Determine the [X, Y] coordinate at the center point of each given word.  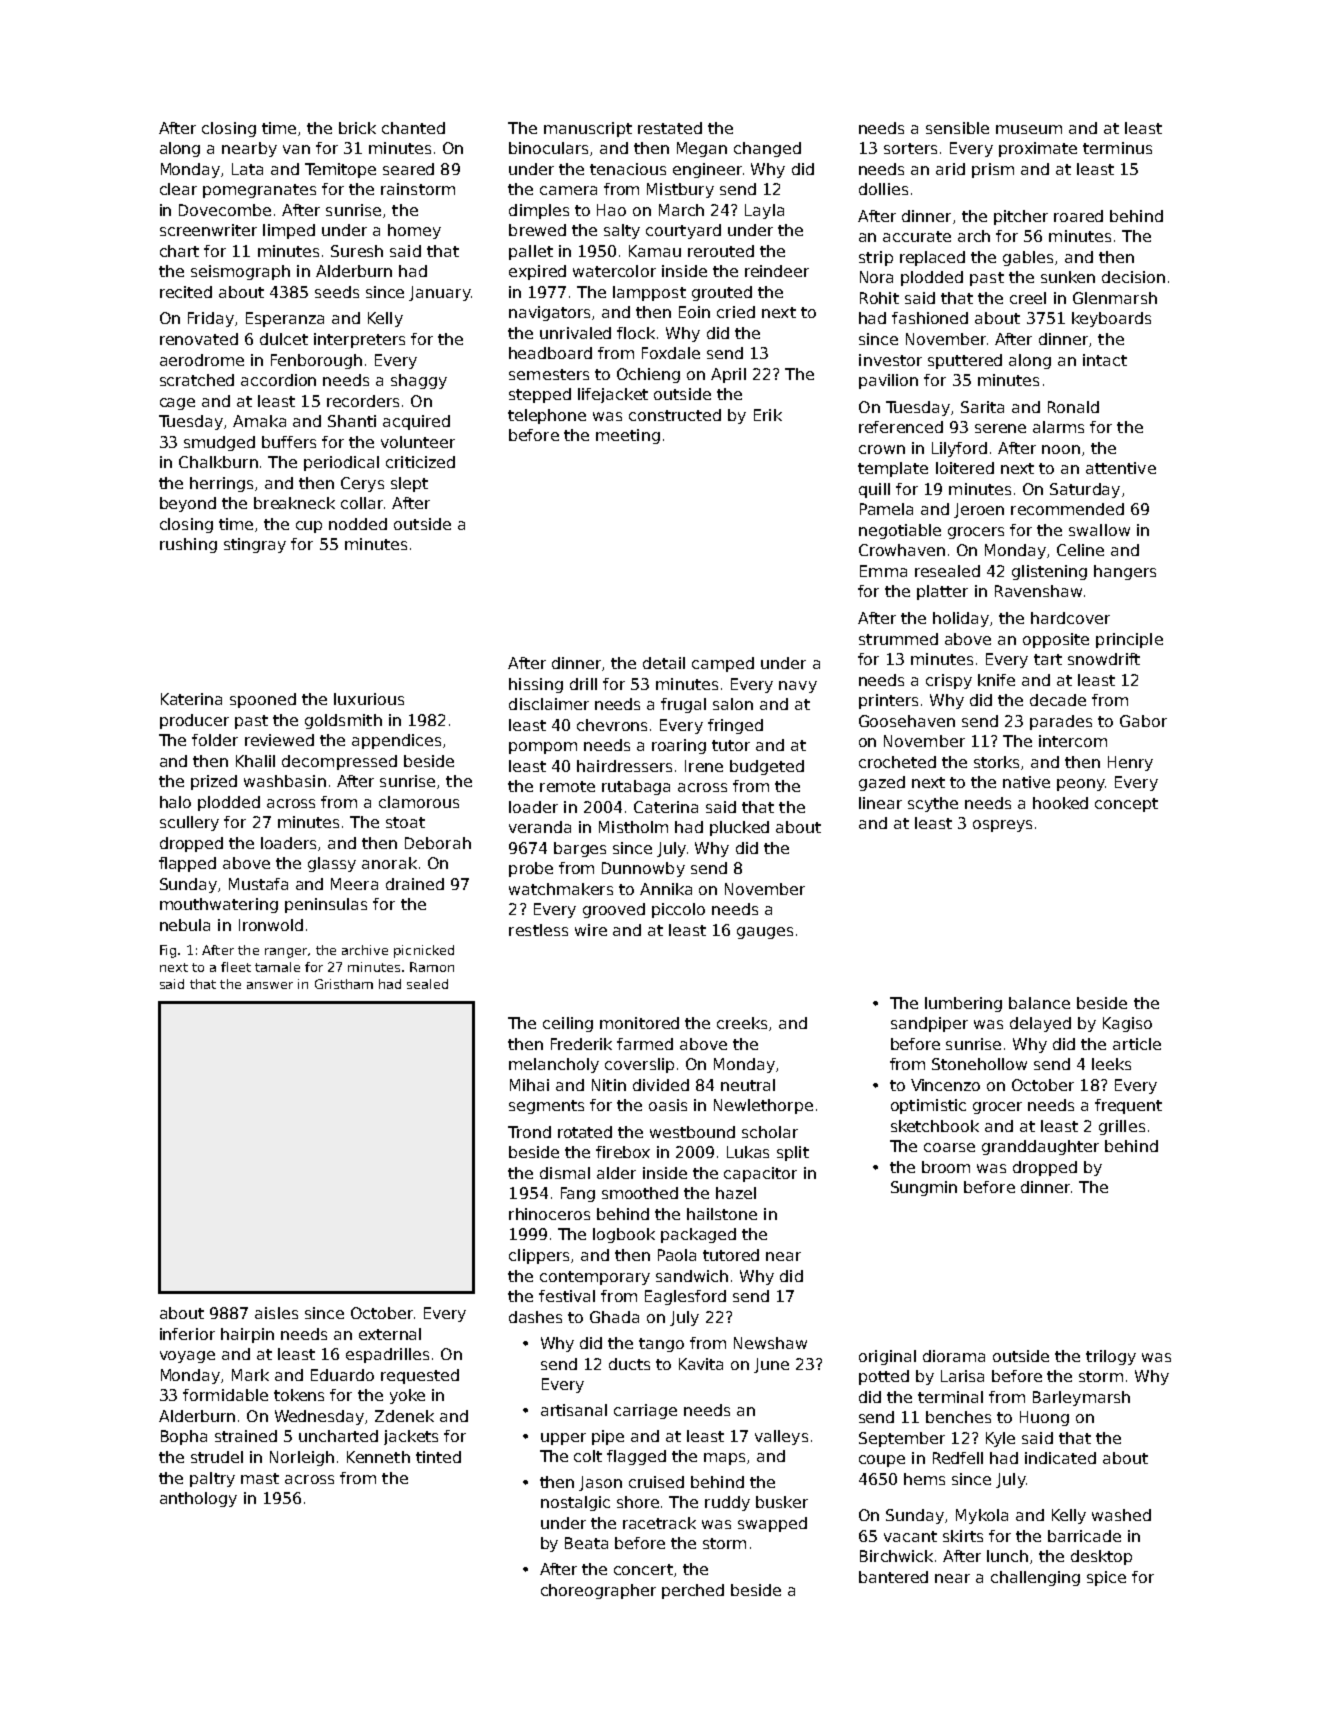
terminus [1117, 148]
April [728, 375]
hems [924, 1479]
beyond [188, 504]
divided [661, 1085]
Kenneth [378, 1457]
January [439, 293]
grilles [1122, 1127]
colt [588, 1456]
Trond [529, 1132]
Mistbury [680, 190]
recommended [1067, 509]
